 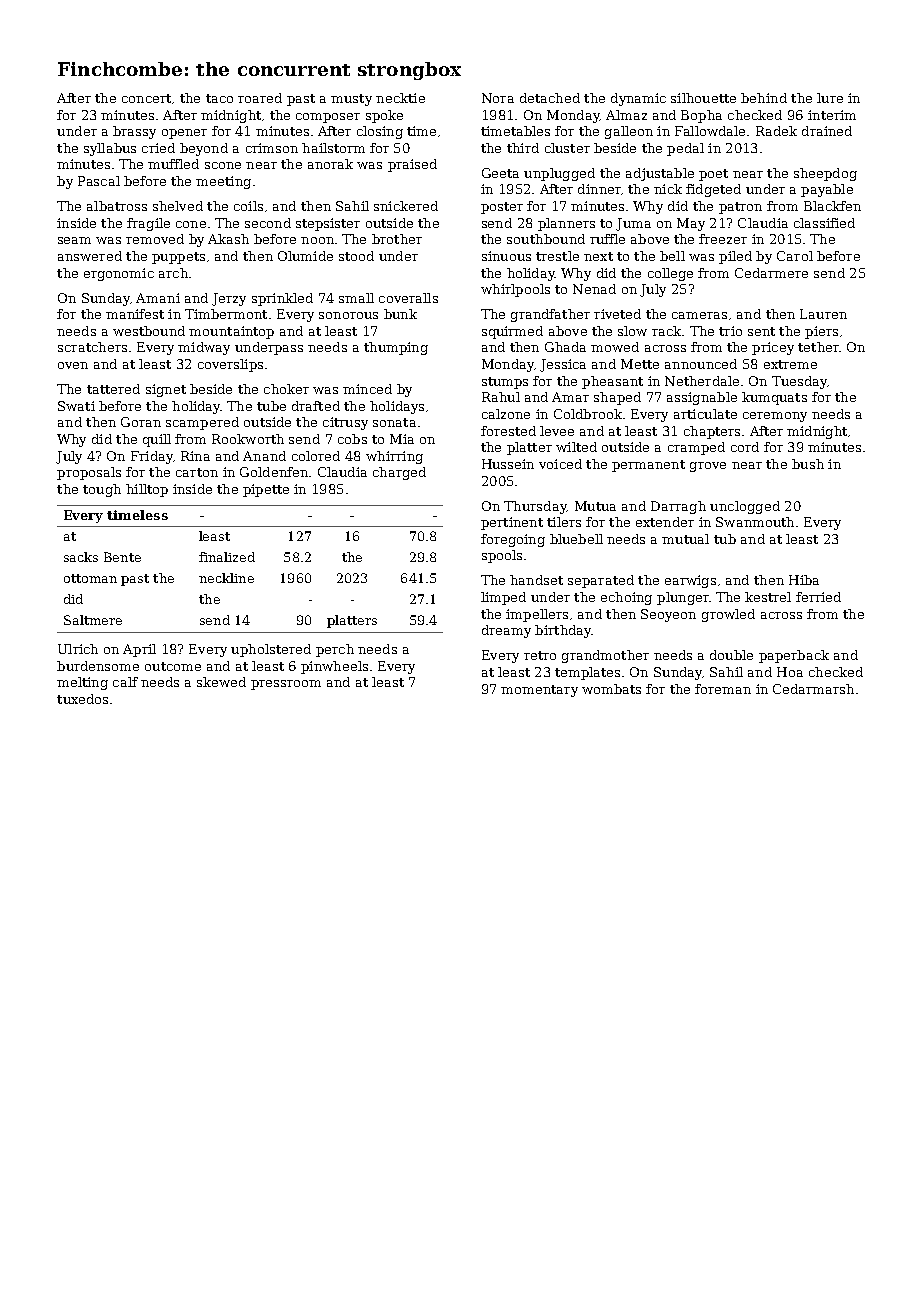 What do you see at coordinates (227, 557) in the document?
I see `finalized` at bounding box center [227, 557].
